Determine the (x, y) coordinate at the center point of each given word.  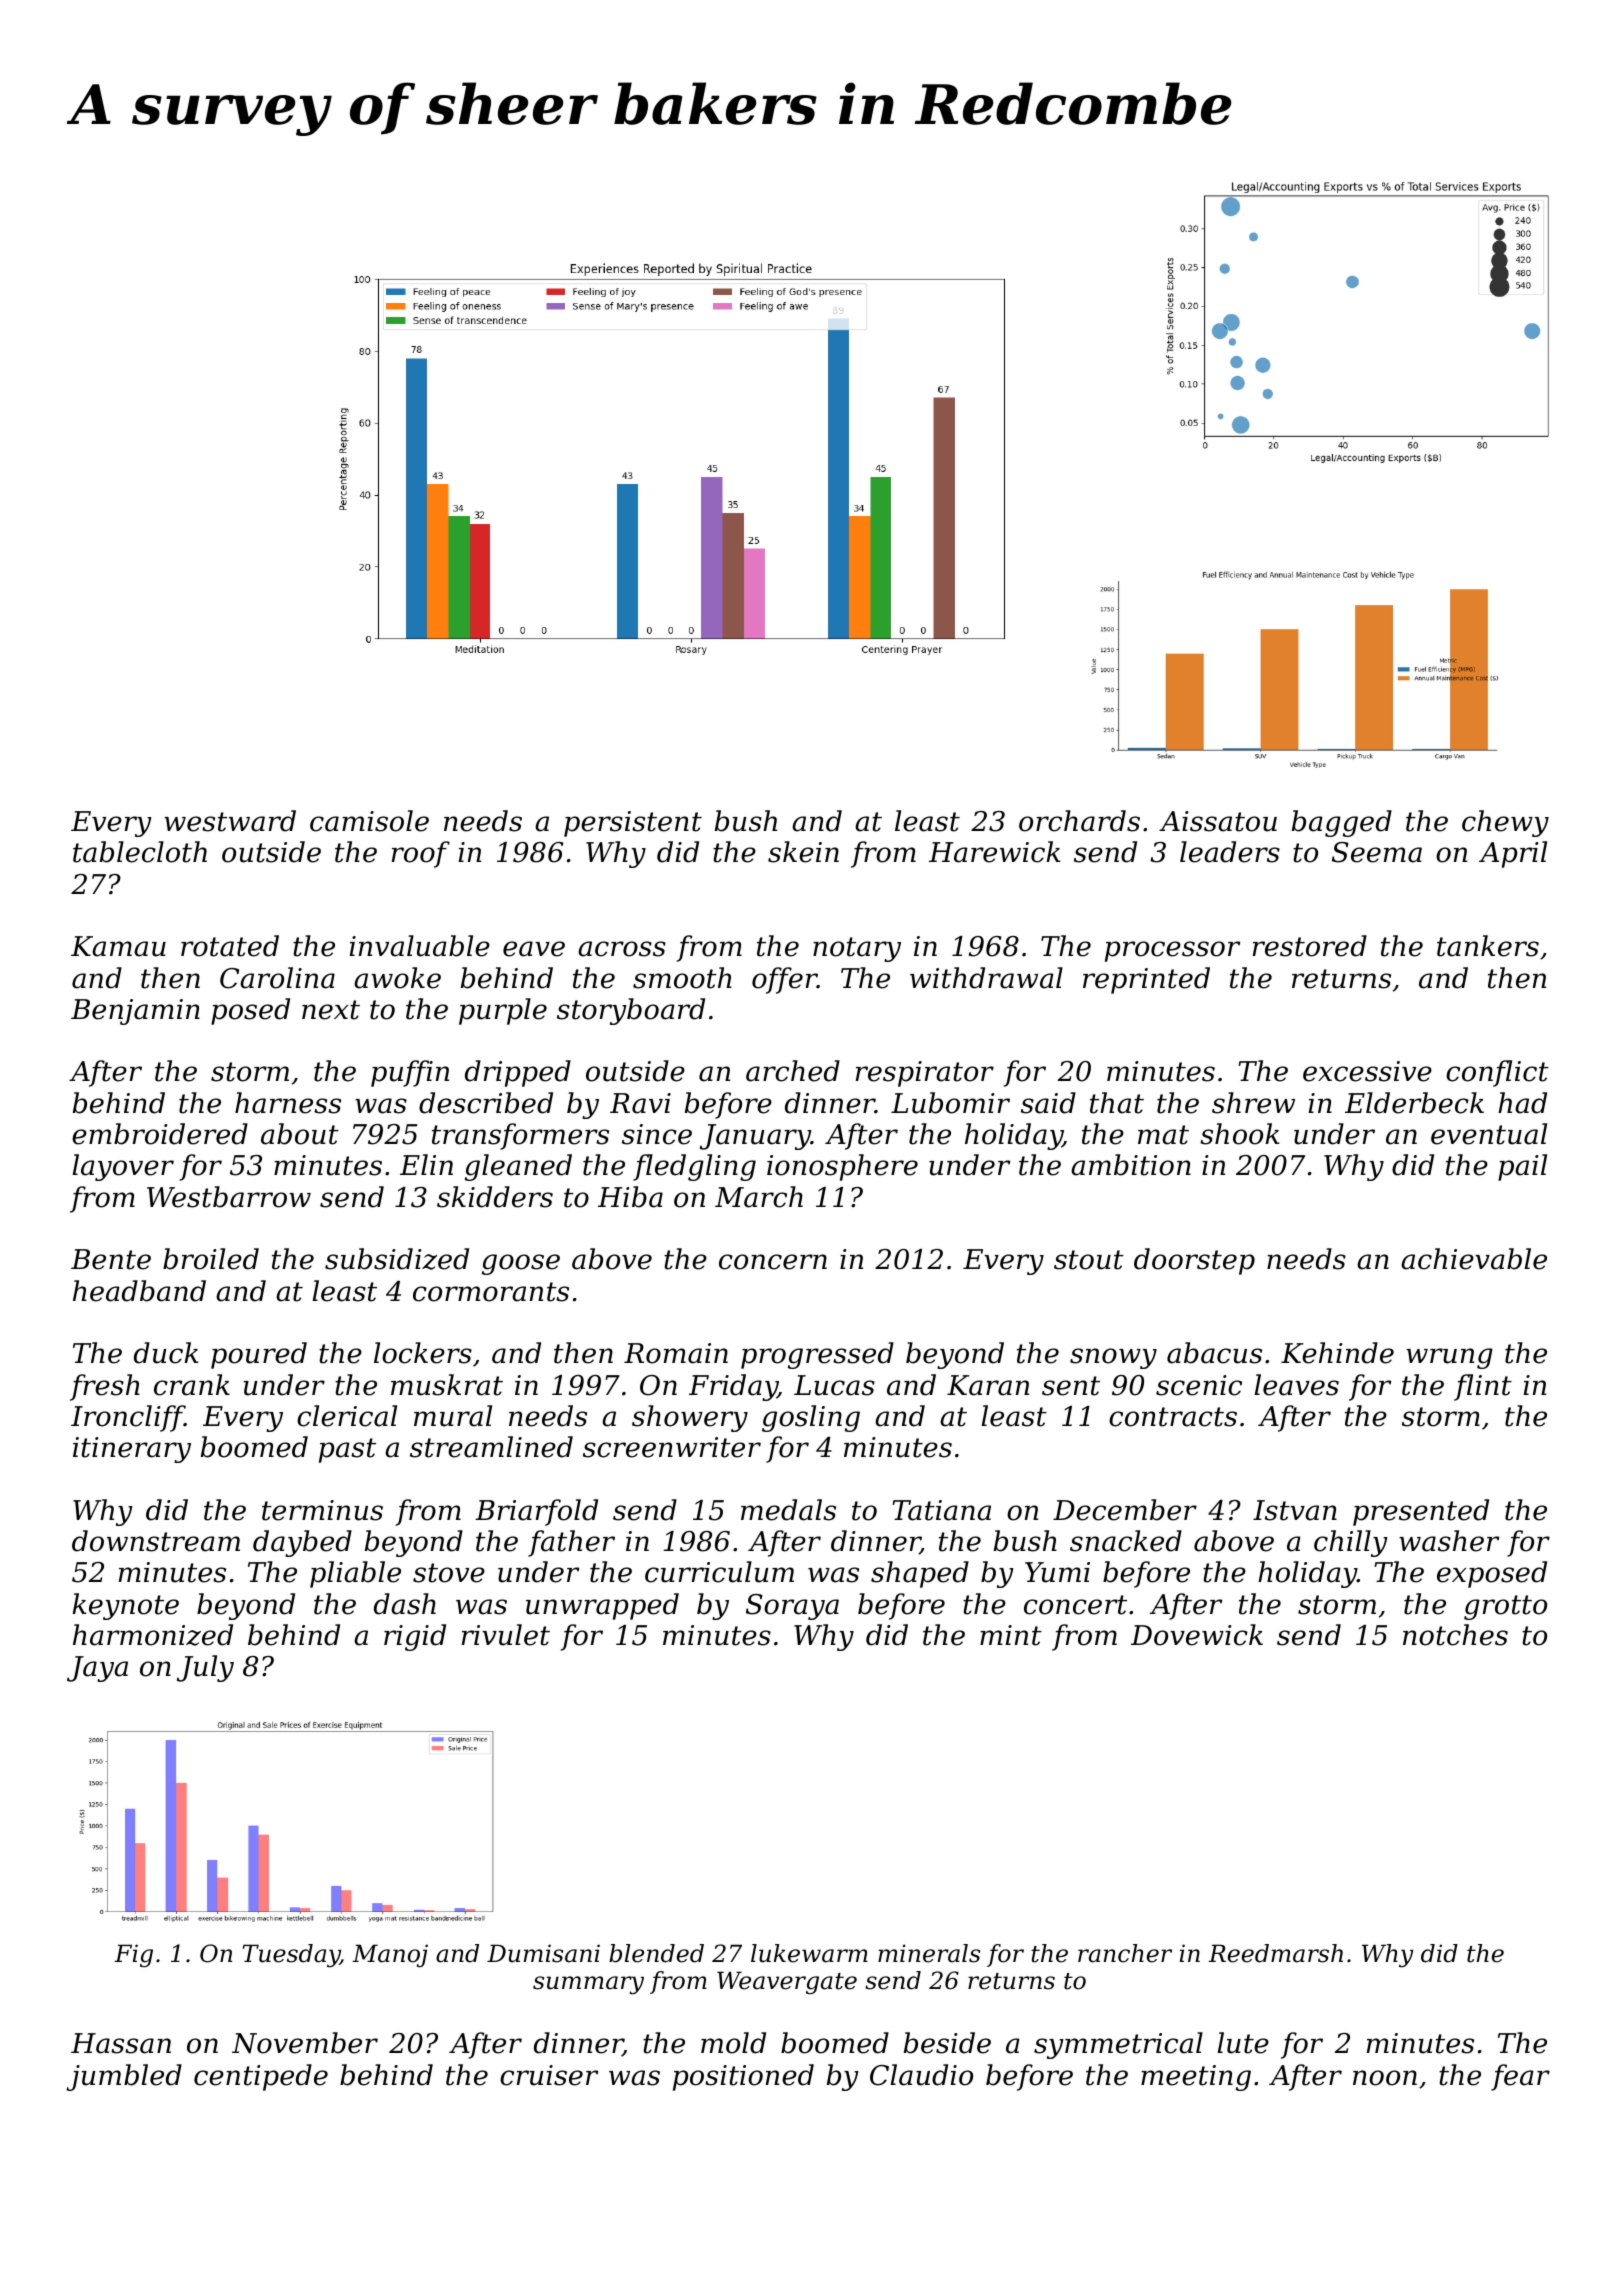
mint (1011, 1635)
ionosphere (842, 1167)
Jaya (97, 1669)
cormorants (491, 1292)
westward (230, 821)
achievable (1474, 1259)
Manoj (390, 1955)
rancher (1125, 1953)
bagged (1342, 823)
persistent (633, 824)
